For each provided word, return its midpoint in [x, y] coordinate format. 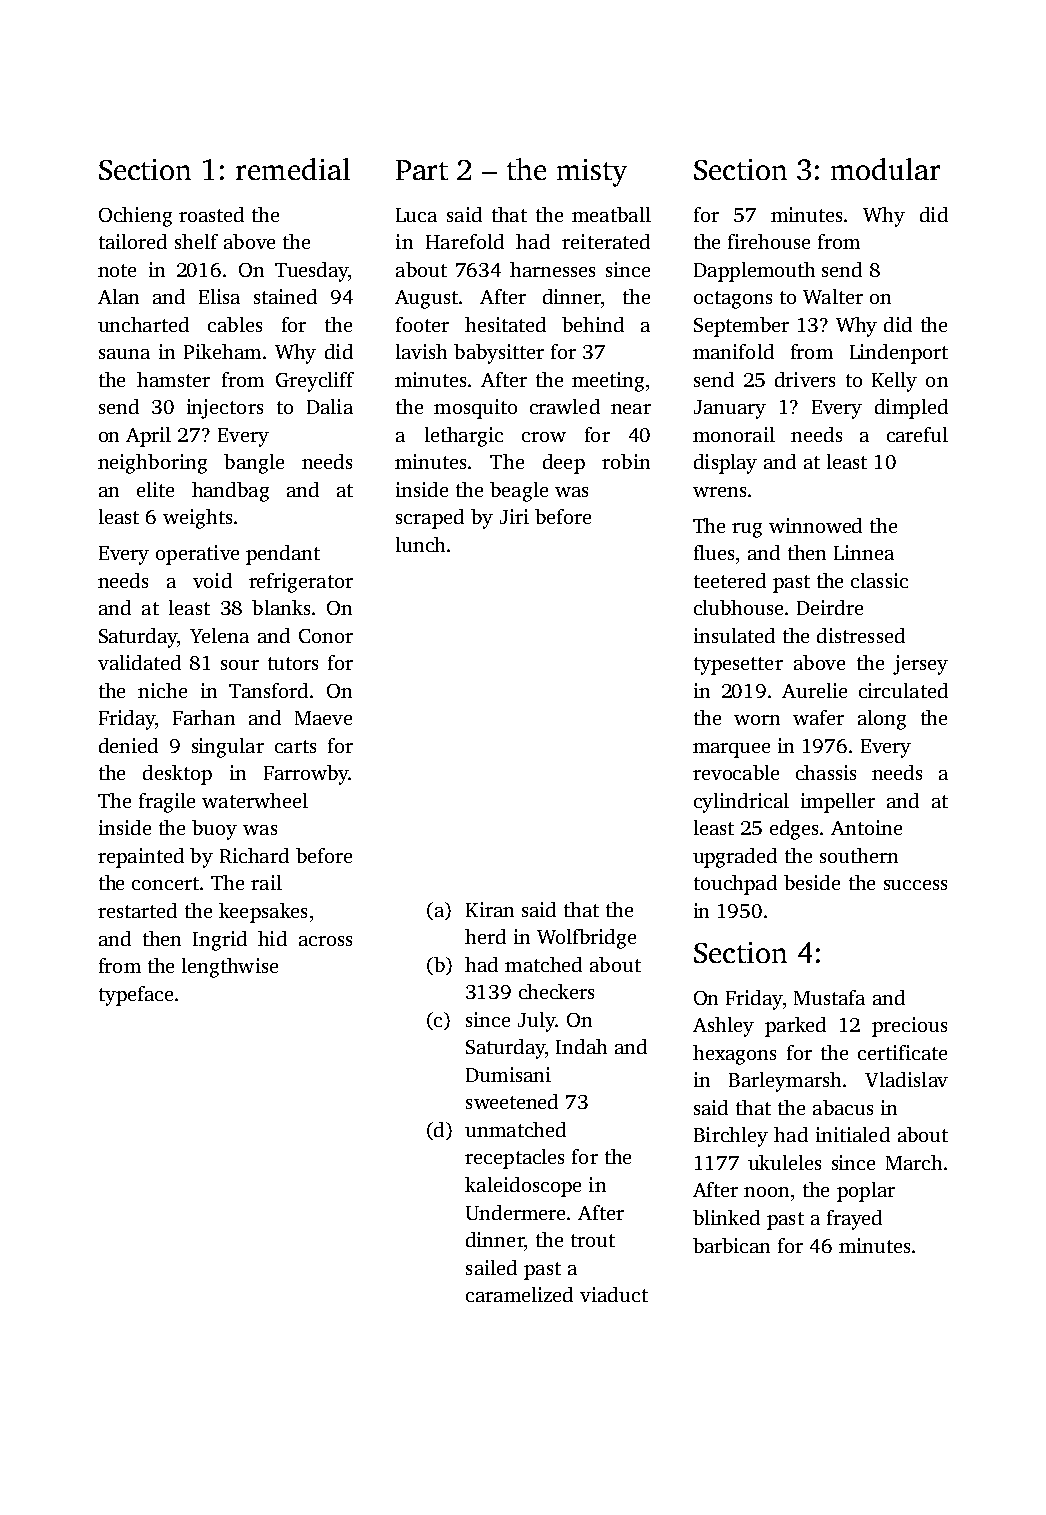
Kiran [490, 909]
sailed [491, 1267]
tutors [293, 663]
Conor [326, 636]
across [325, 941]
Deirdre [830, 607]
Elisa [219, 296]
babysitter [499, 354]
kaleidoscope [523, 1187]
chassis [826, 772]
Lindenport [899, 354]
